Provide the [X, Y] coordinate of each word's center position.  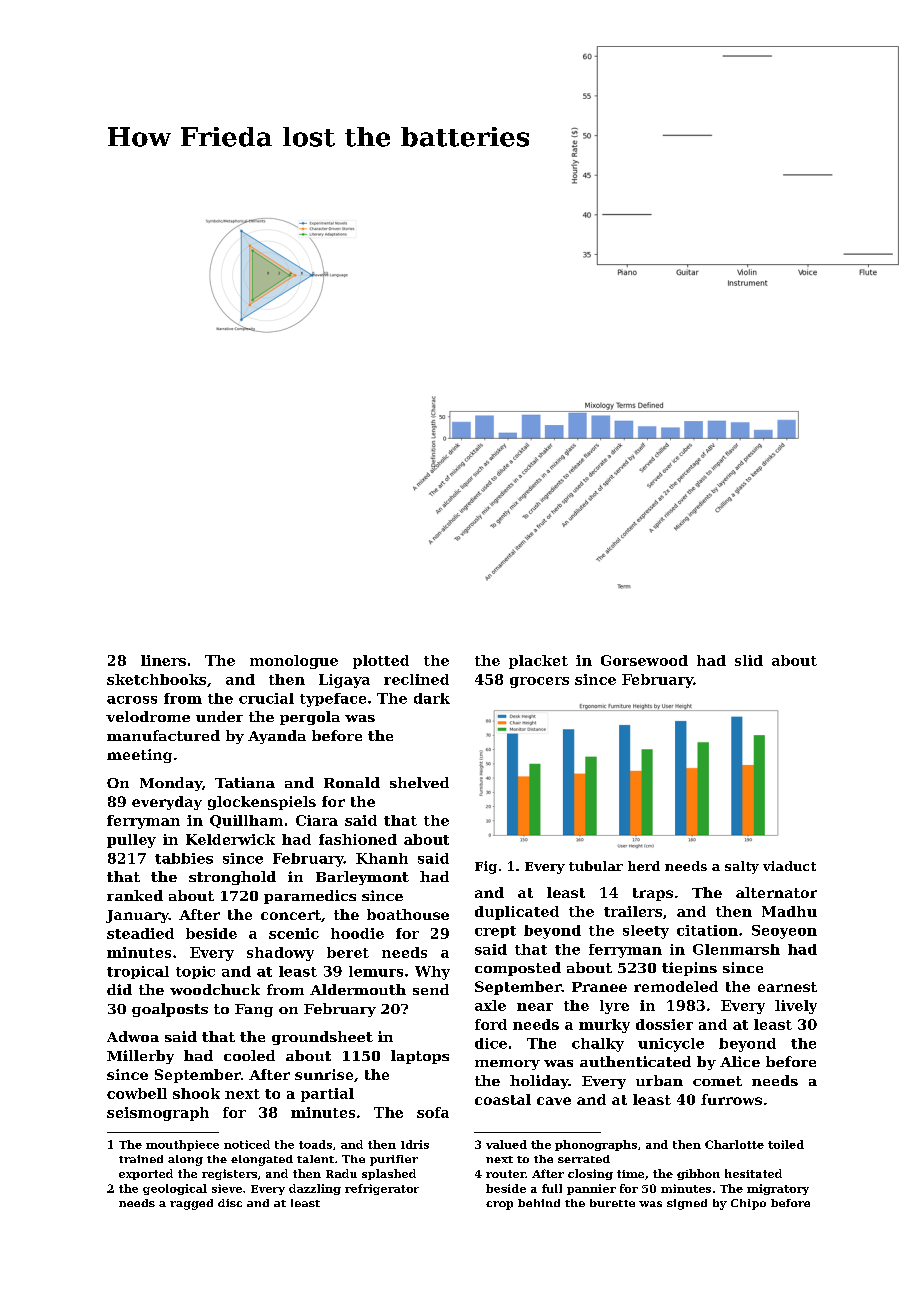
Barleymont [362, 878]
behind [539, 1203]
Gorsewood [644, 660]
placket [538, 662]
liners [163, 660]
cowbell [137, 1093]
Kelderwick [230, 839]
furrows [731, 1099]
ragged [191, 1204]
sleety [646, 932]
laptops [420, 1057]
